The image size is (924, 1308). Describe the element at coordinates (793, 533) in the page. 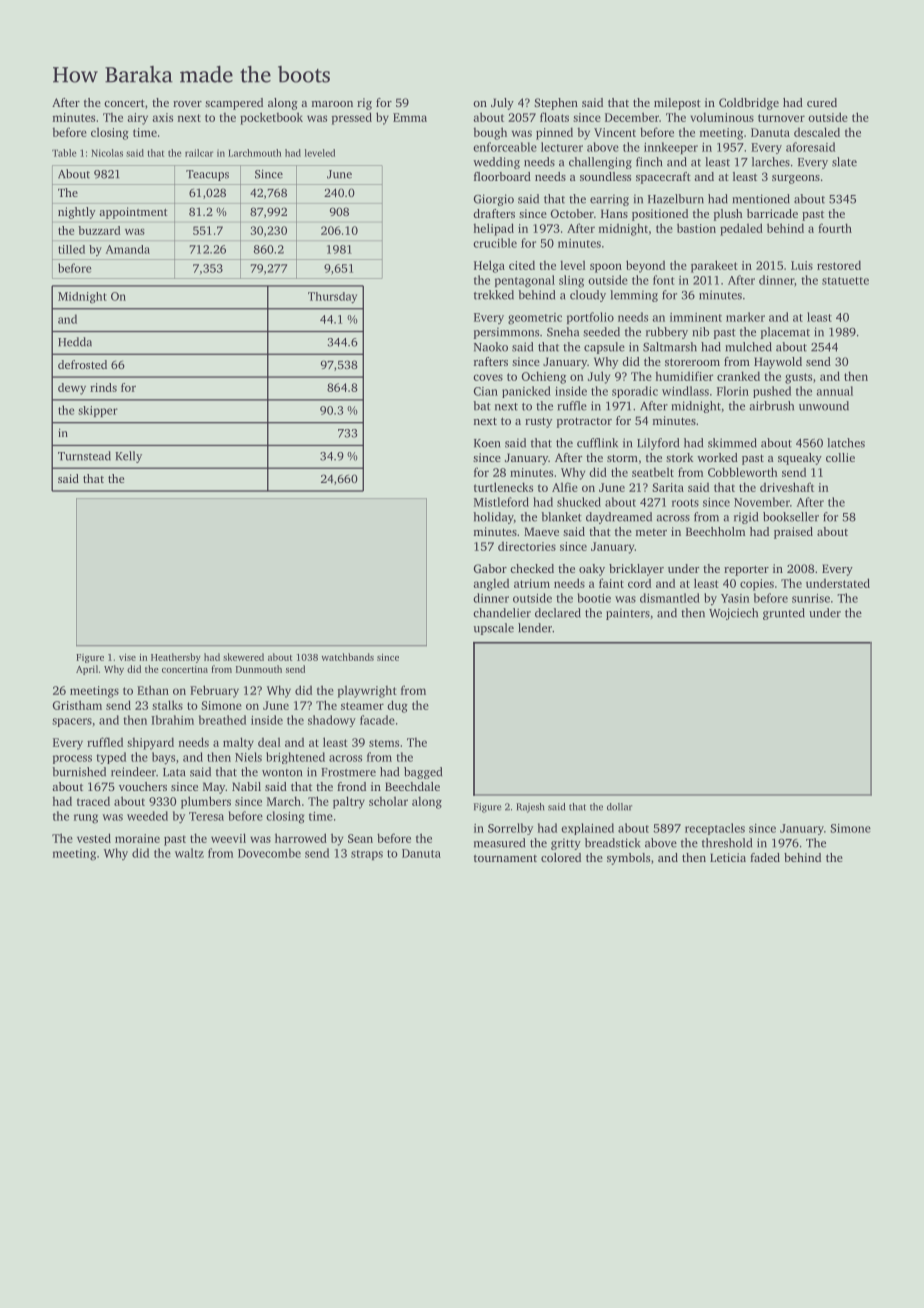

I see `praised` at that location.
